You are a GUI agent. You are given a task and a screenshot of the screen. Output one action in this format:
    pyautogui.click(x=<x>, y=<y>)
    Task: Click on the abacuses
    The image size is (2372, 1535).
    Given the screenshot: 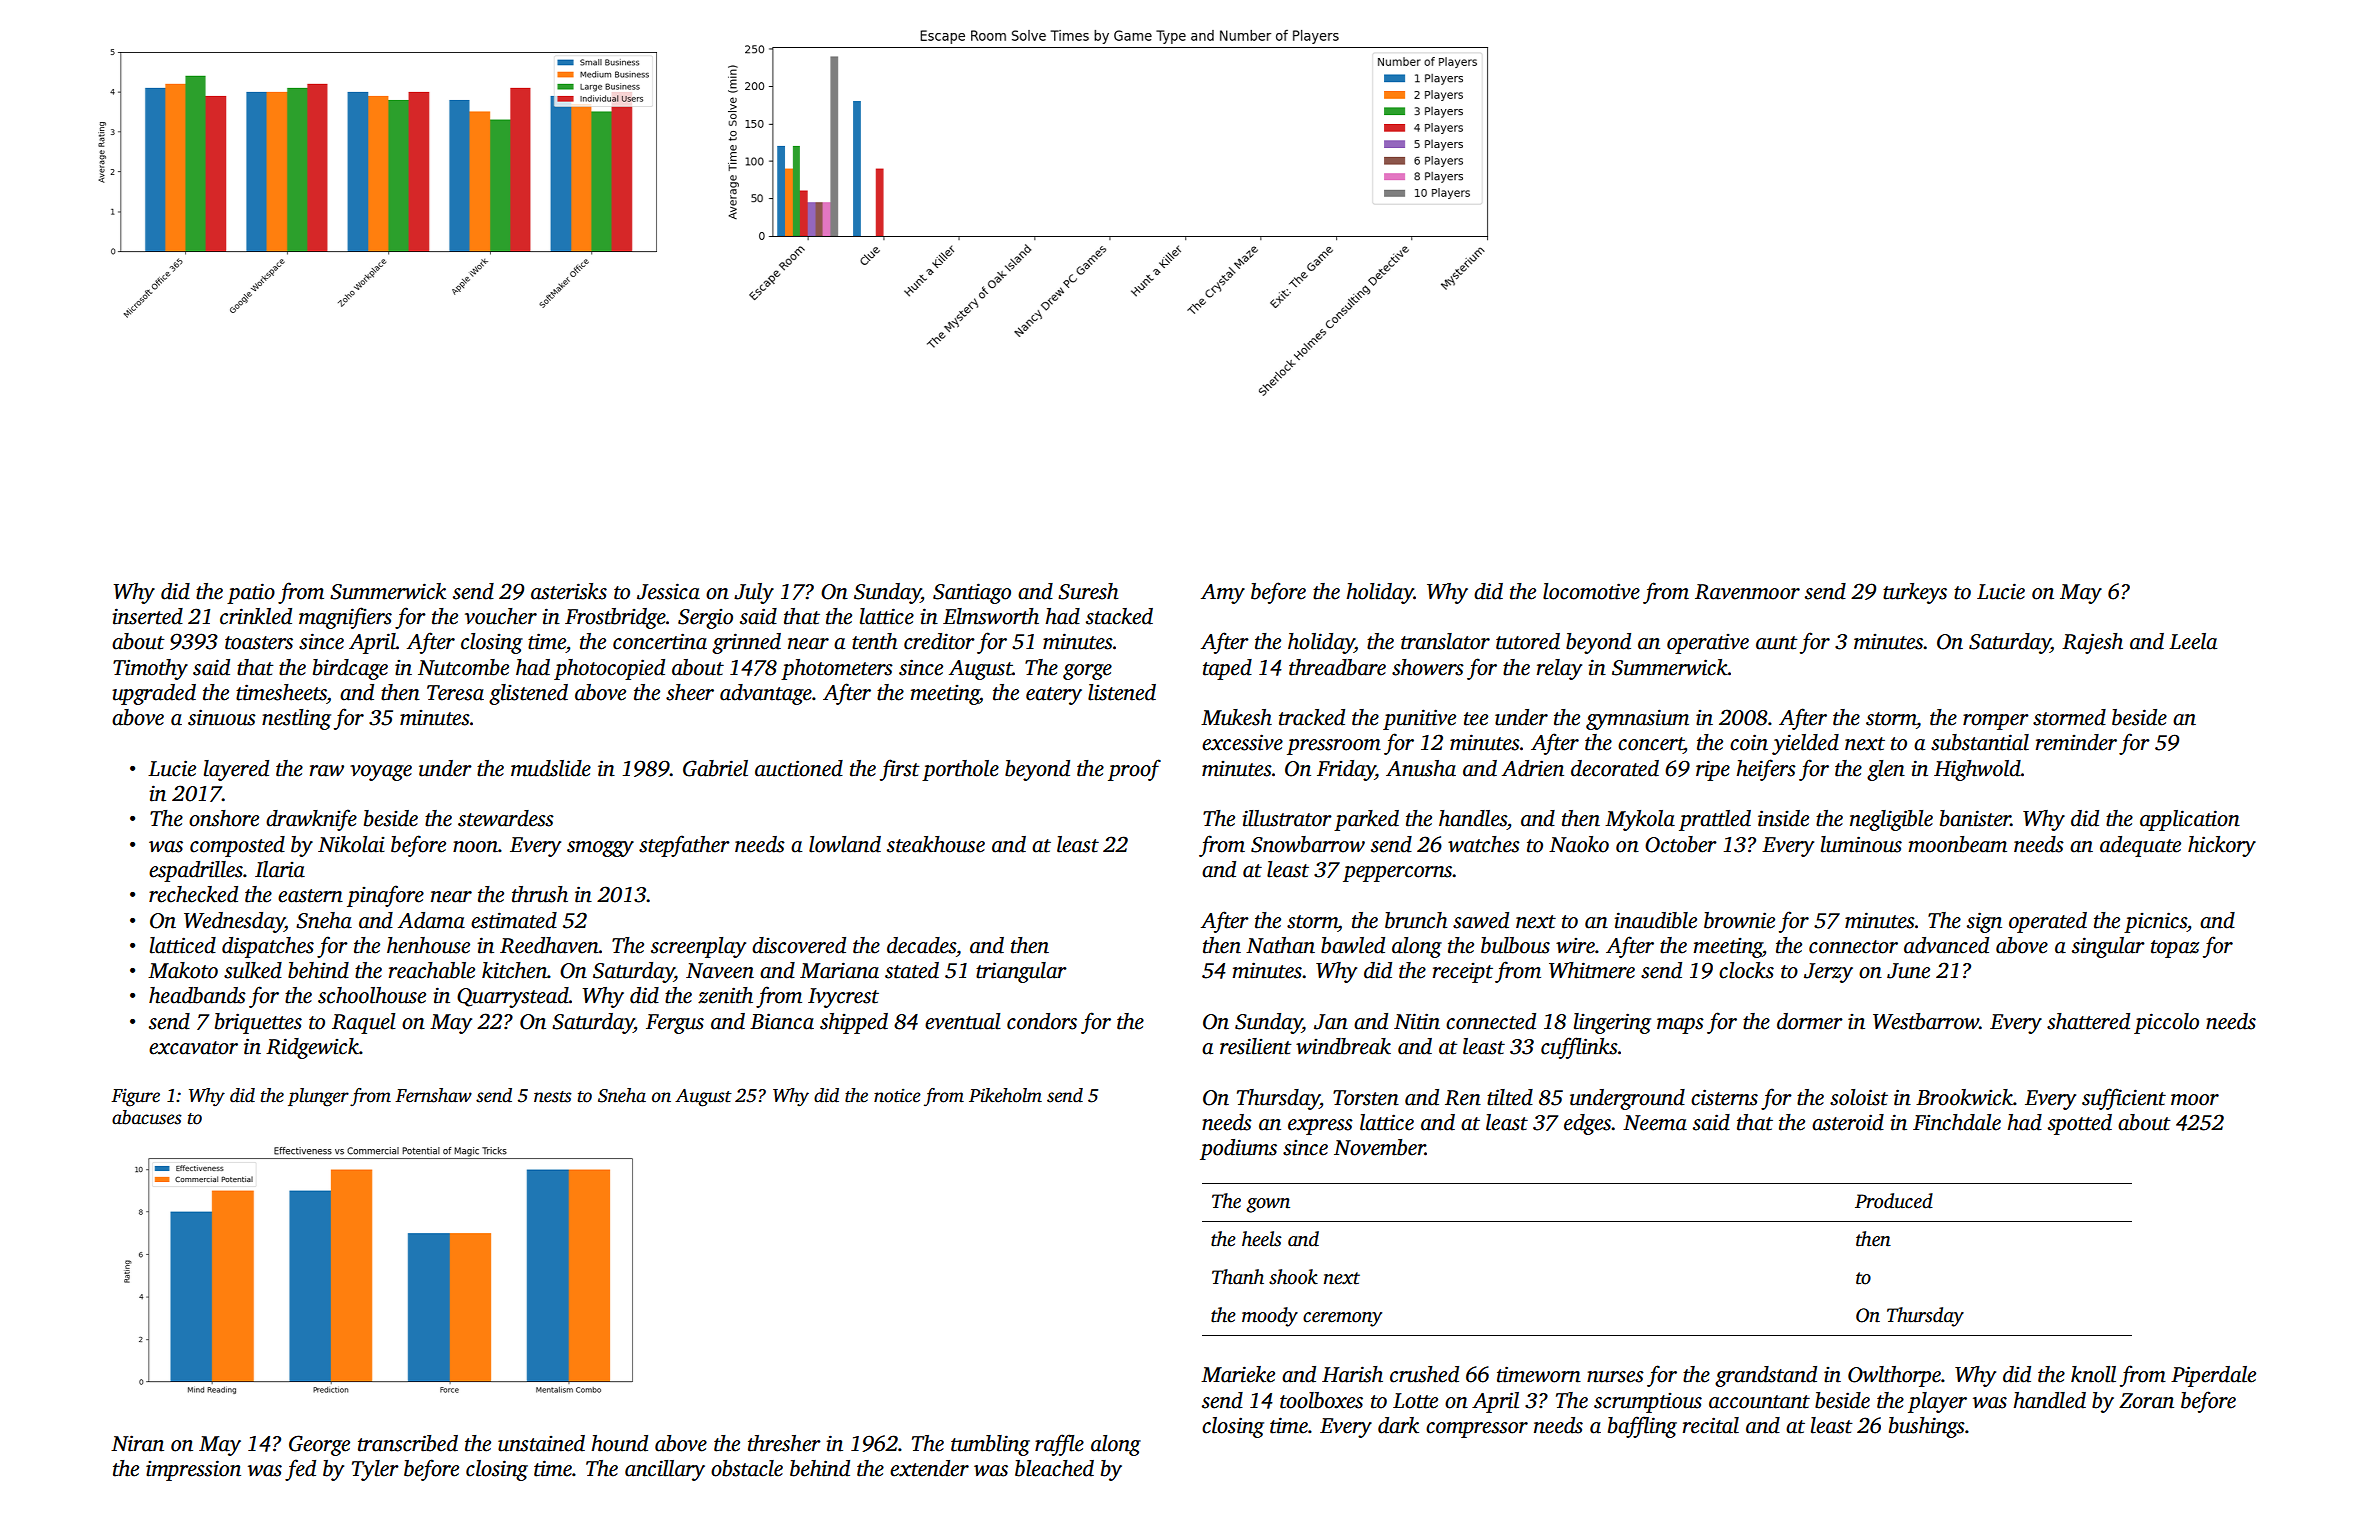 What is the action you would take?
    pyautogui.click(x=147, y=1117)
